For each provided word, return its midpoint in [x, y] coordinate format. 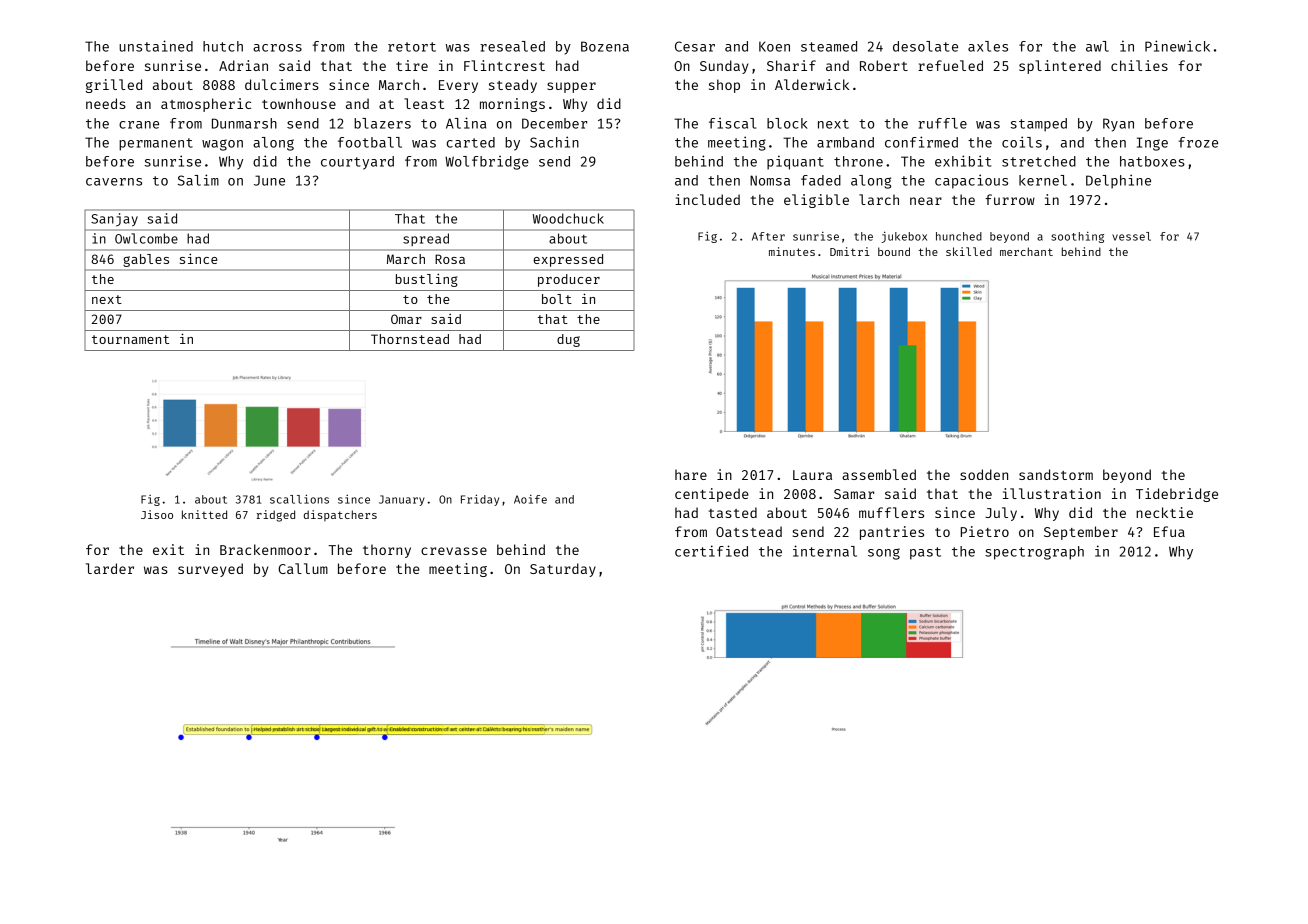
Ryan [1118, 125]
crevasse [454, 551]
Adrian [243, 65]
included [707, 199]
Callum [303, 568]
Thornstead [410, 339]
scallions [299, 499]
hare [691, 474]
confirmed [921, 142]
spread [426, 239]
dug [568, 340]
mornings [512, 105]
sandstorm [1056, 474]
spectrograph [1034, 553]
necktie [1164, 512]
